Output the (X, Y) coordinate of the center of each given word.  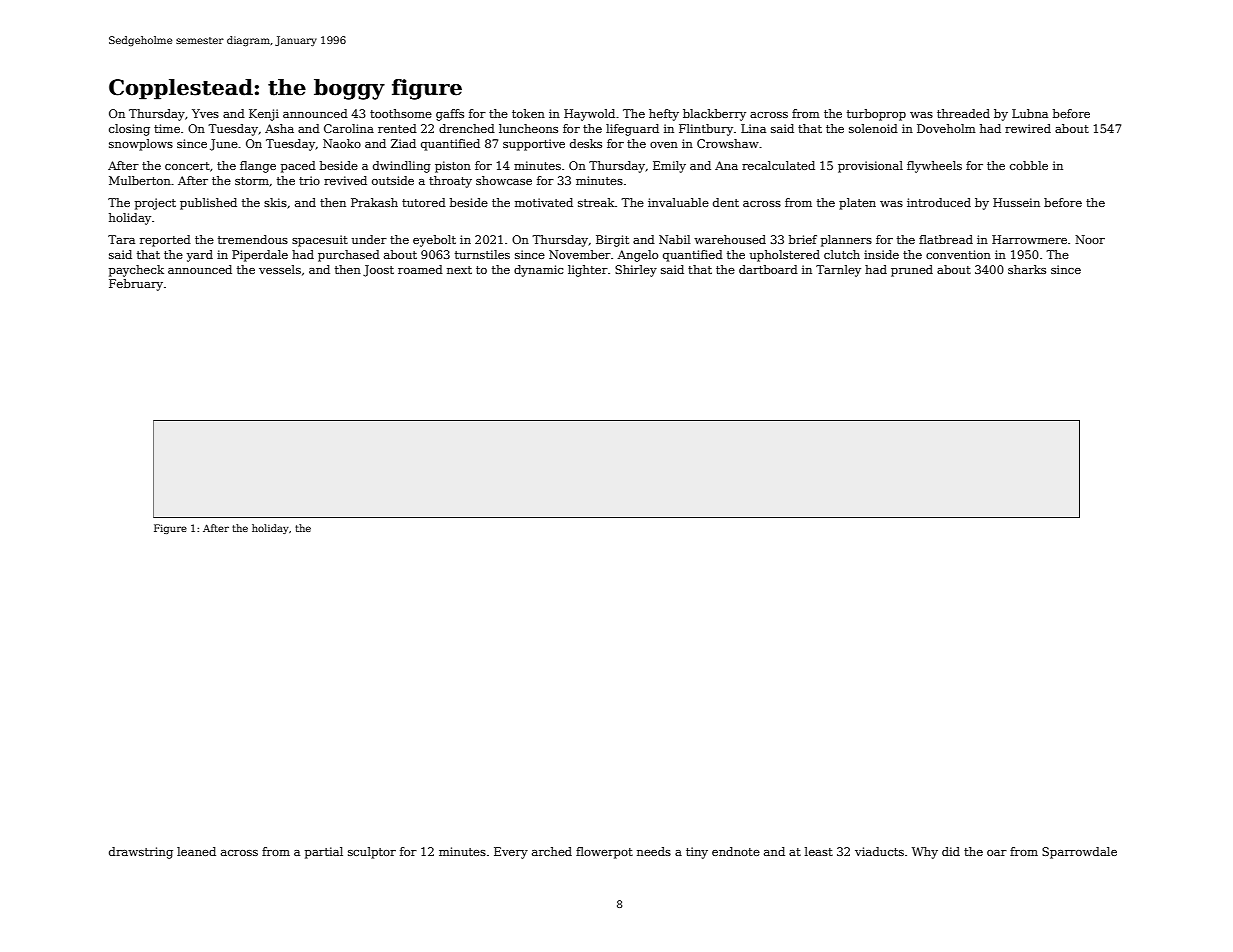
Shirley (636, 271)
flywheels (934, 167)
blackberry (714, 115)
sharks (1027, 269)
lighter (588, 271)
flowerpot (604, 853)
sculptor (372, 853)
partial (324, 853)
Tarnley (838, 271)
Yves (205, 113)
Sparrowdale (1079, 853)
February (136, 285)
